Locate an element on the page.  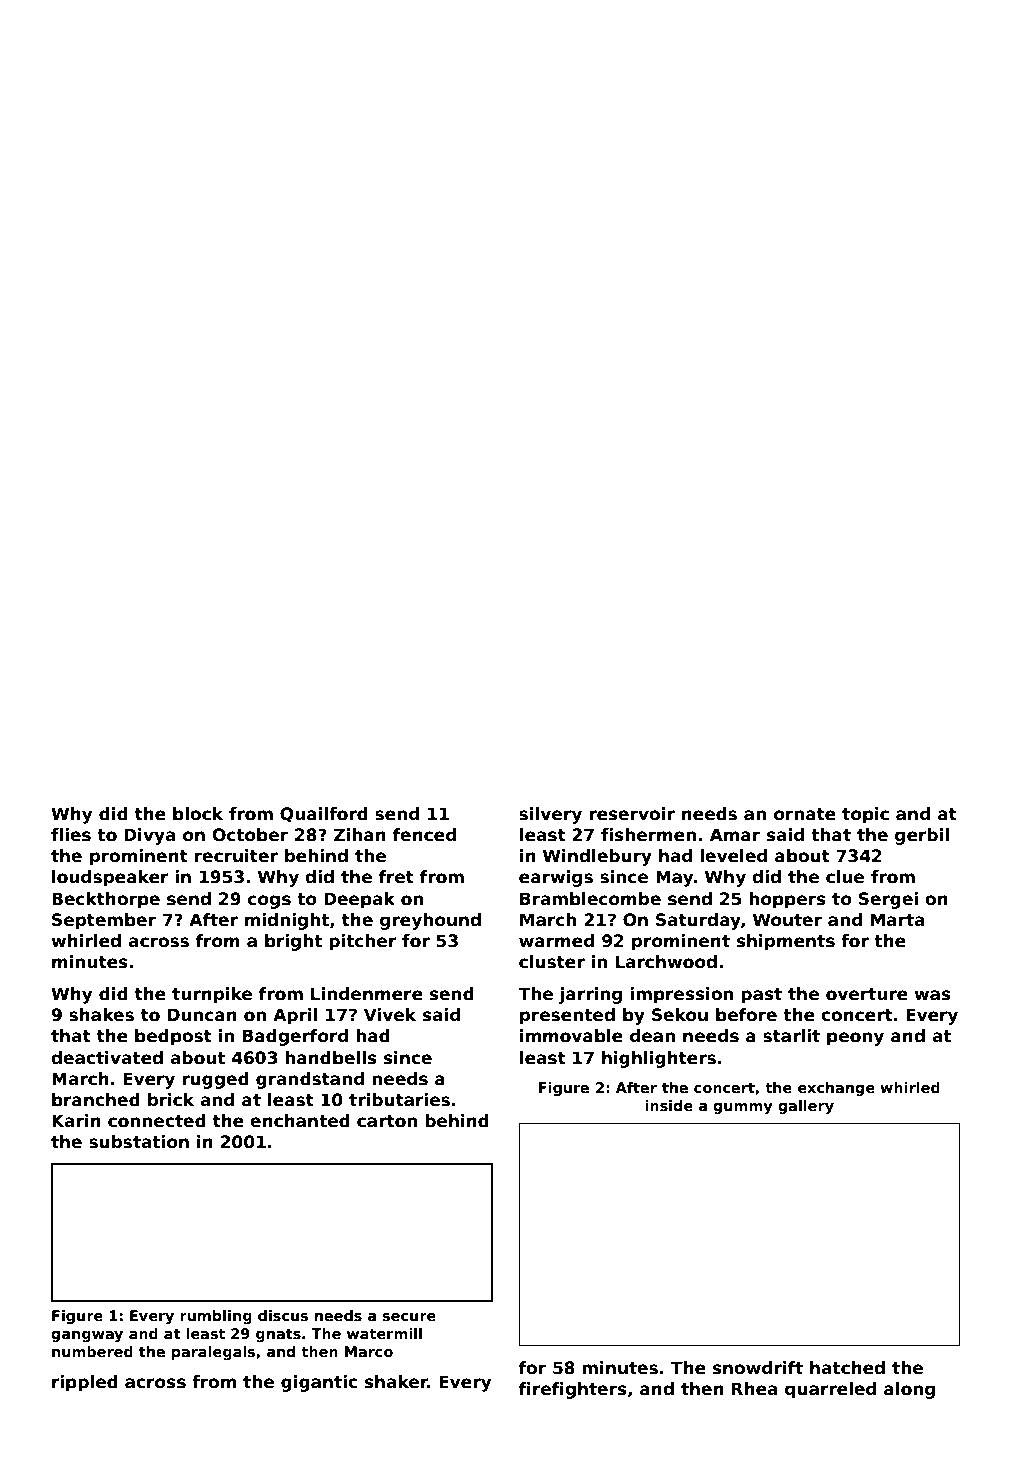
substation is located at coordinates (139, 1142).
